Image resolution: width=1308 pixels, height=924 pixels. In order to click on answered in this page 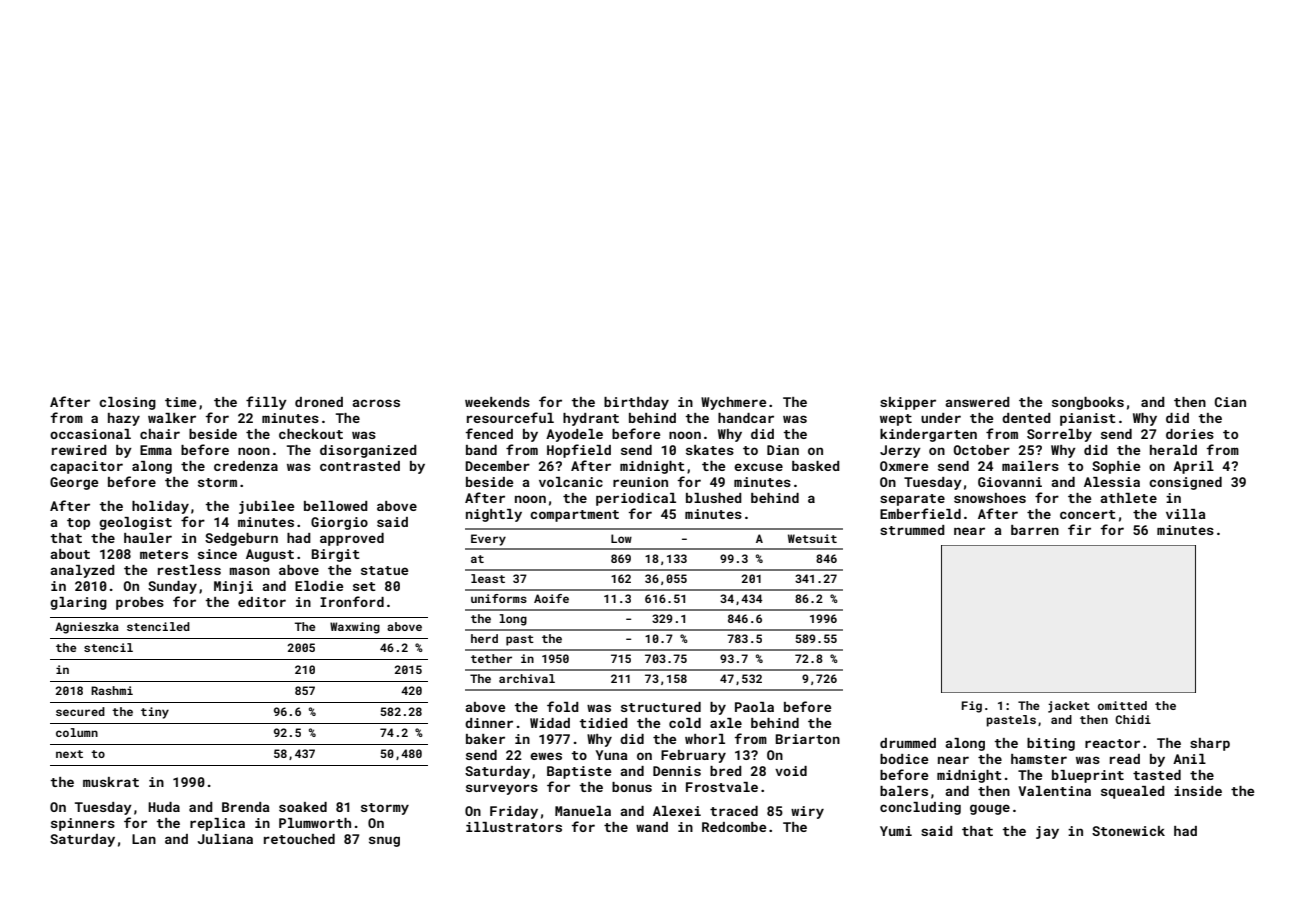, I will do `click(977, 402)`.
